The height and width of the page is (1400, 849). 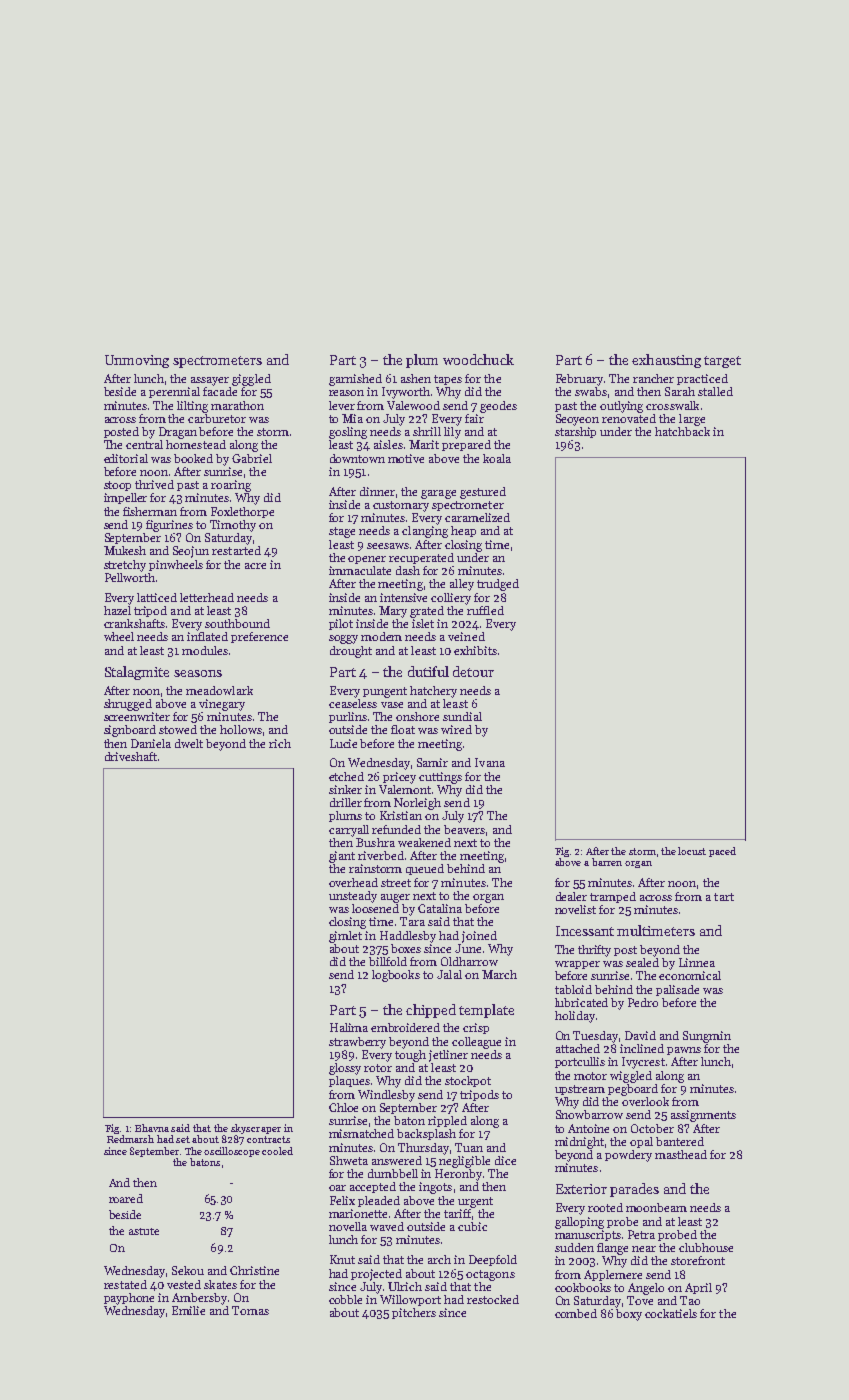 What do you see at coordinates (493, 1299) in the page?
I see `restocked` at bounding box center [493, 1299].
